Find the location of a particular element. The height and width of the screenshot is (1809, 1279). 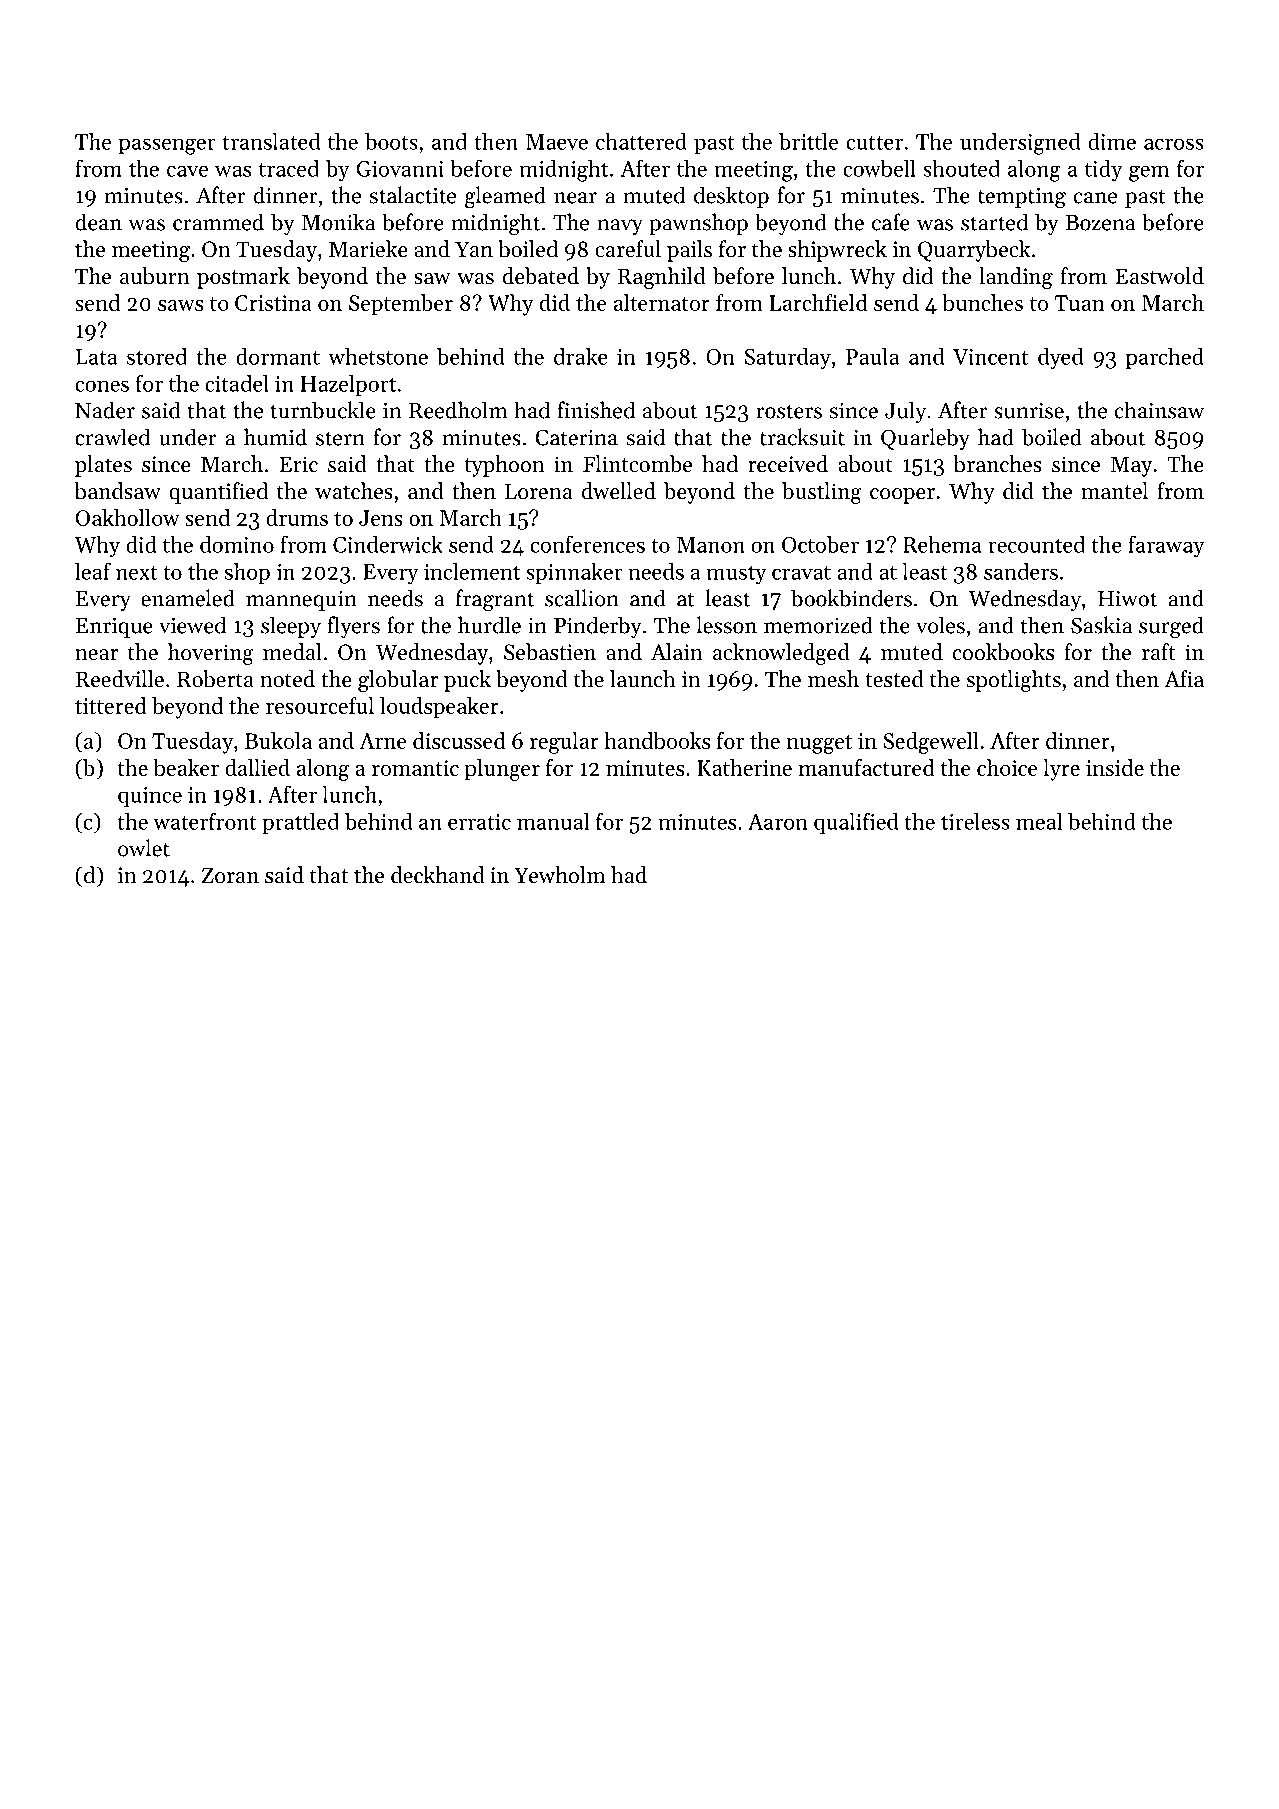

lyre is located at coordinates (1061, 770).
